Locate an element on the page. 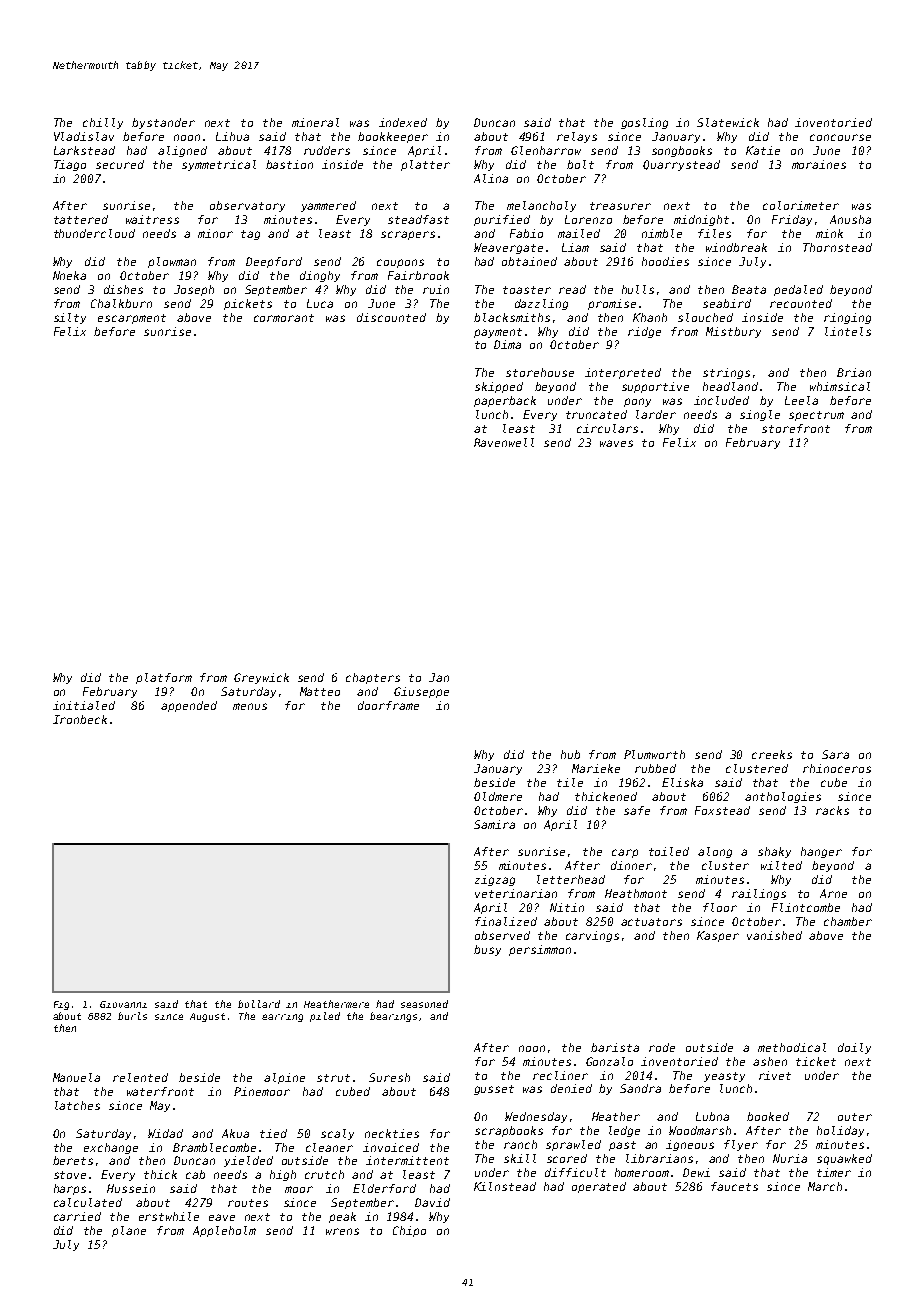  yammered is located at coordinates (328, 206).
